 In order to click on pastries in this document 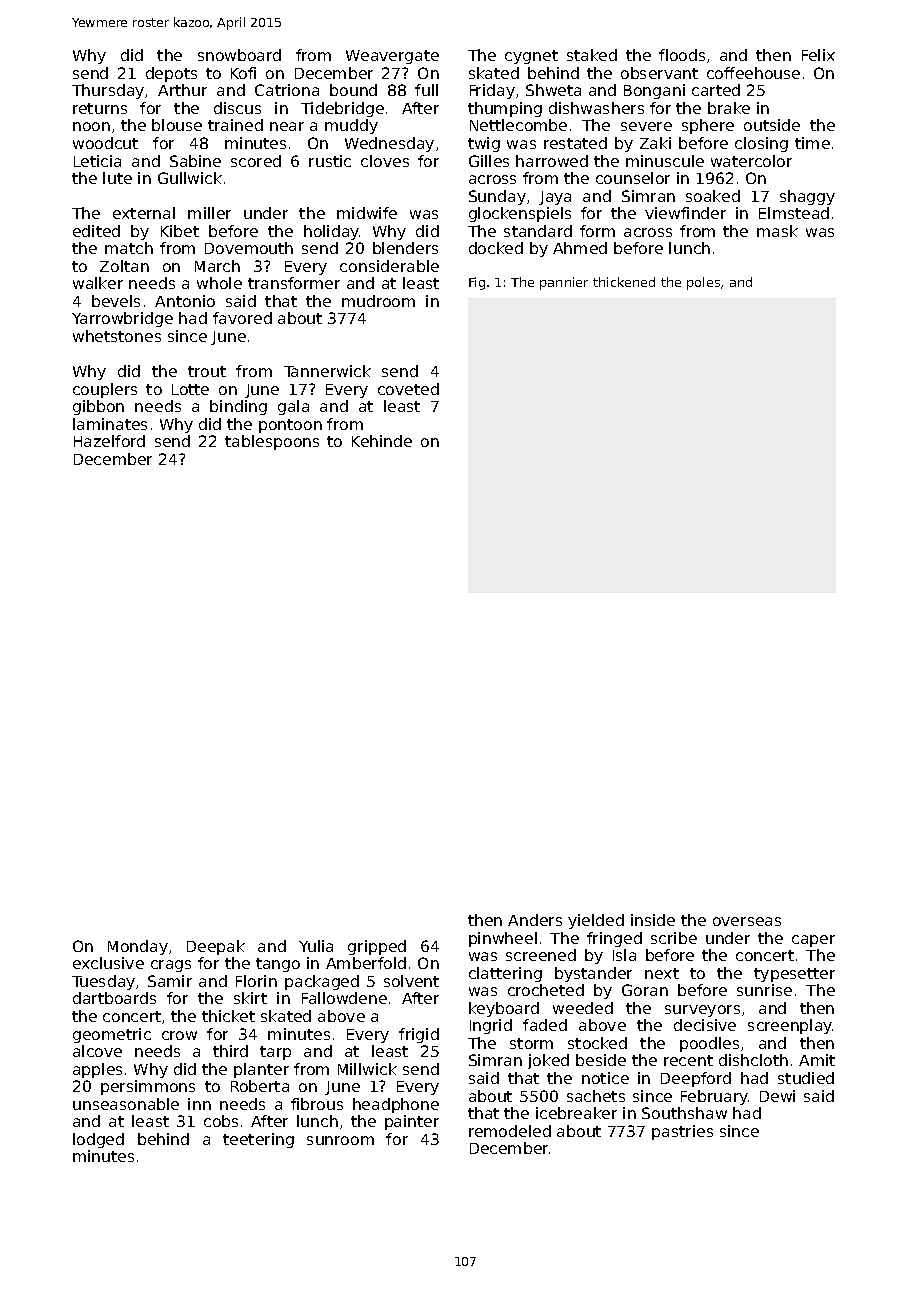, I will do `click(682, 1132)`.
